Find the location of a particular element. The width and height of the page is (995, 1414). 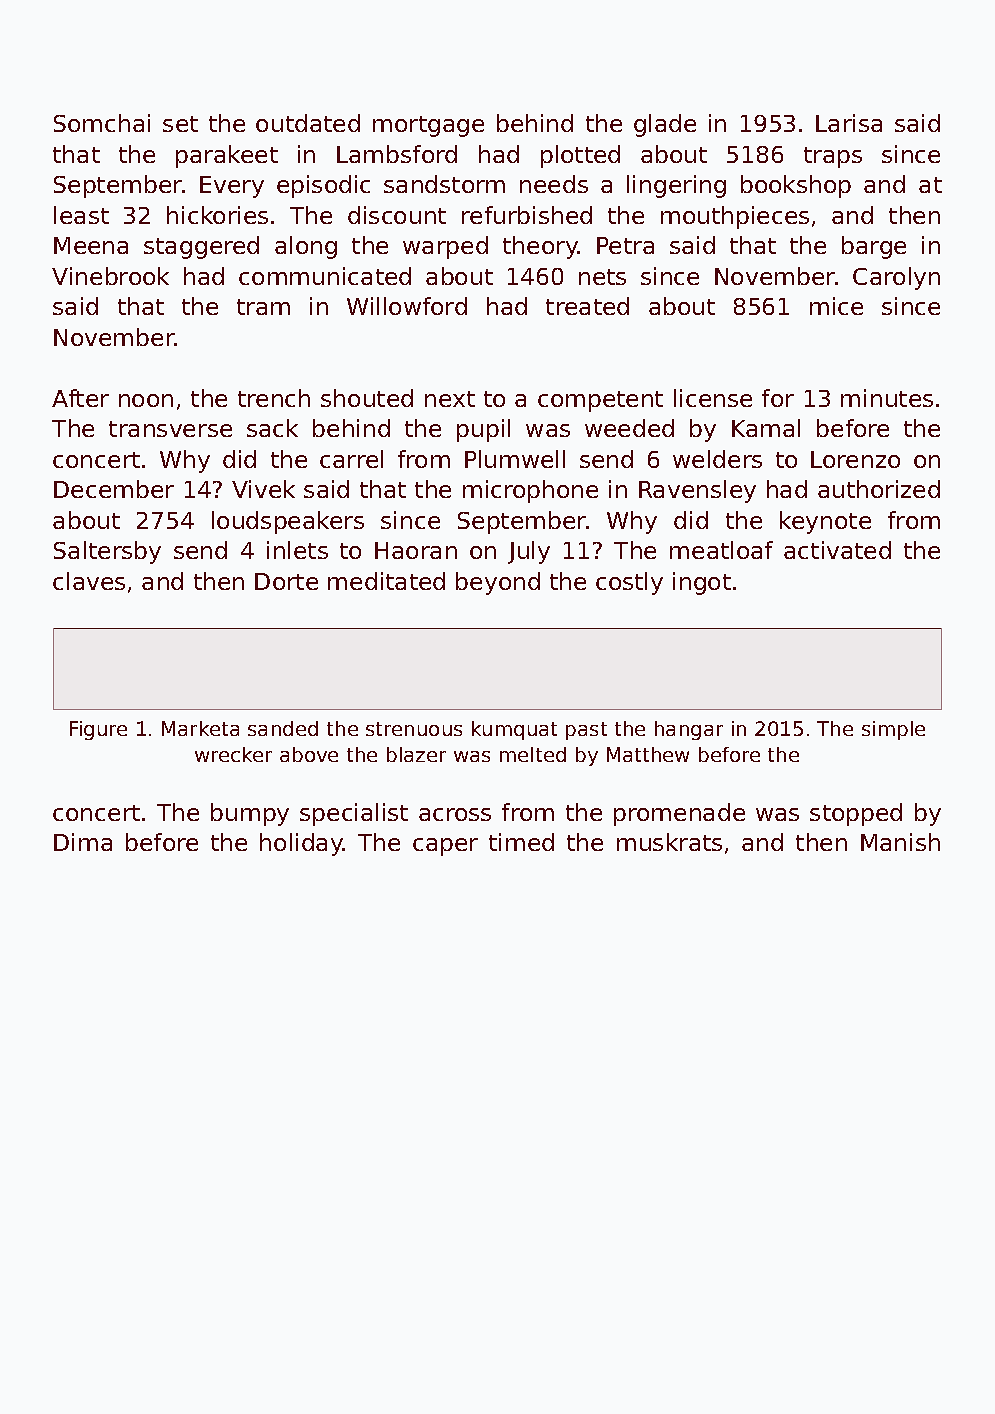

transverse is located at coordinates (170, 429).
